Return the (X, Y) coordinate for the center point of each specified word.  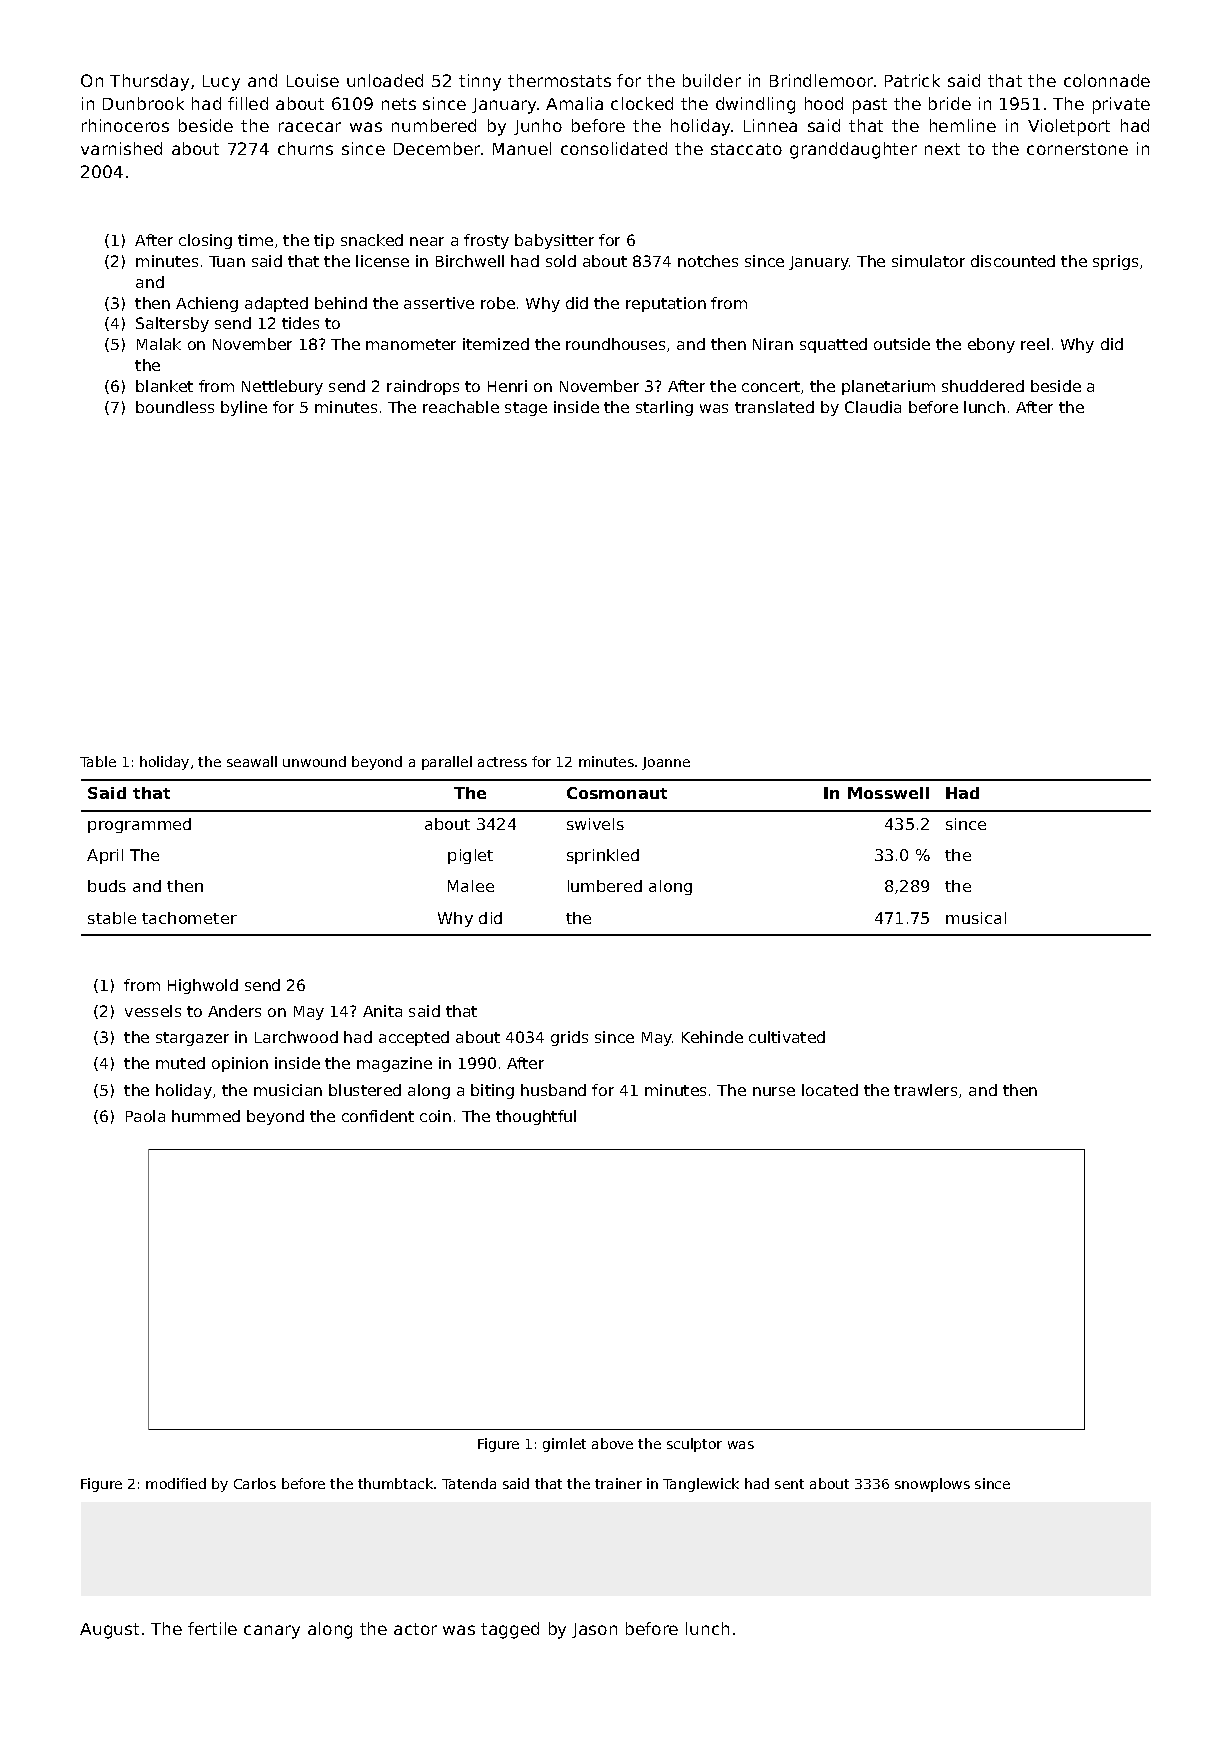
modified (176, 1483)
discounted (1013, 261)
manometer (411, 344)
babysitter (554, 241)
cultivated (787, 1037)
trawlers (925, 1090)
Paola (145, 1116)
